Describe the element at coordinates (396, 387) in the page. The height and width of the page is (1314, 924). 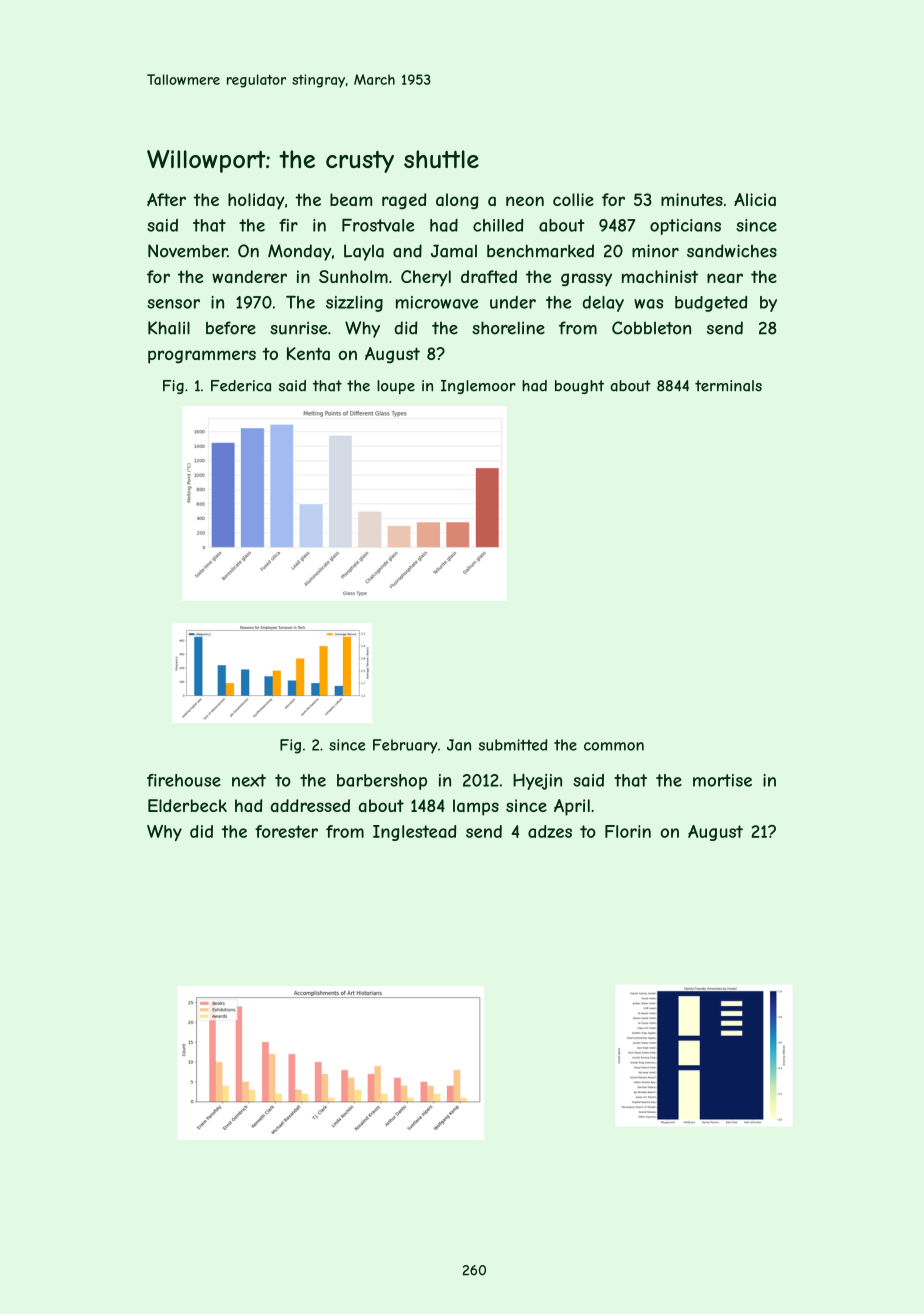
I see `loupe` at that location.
